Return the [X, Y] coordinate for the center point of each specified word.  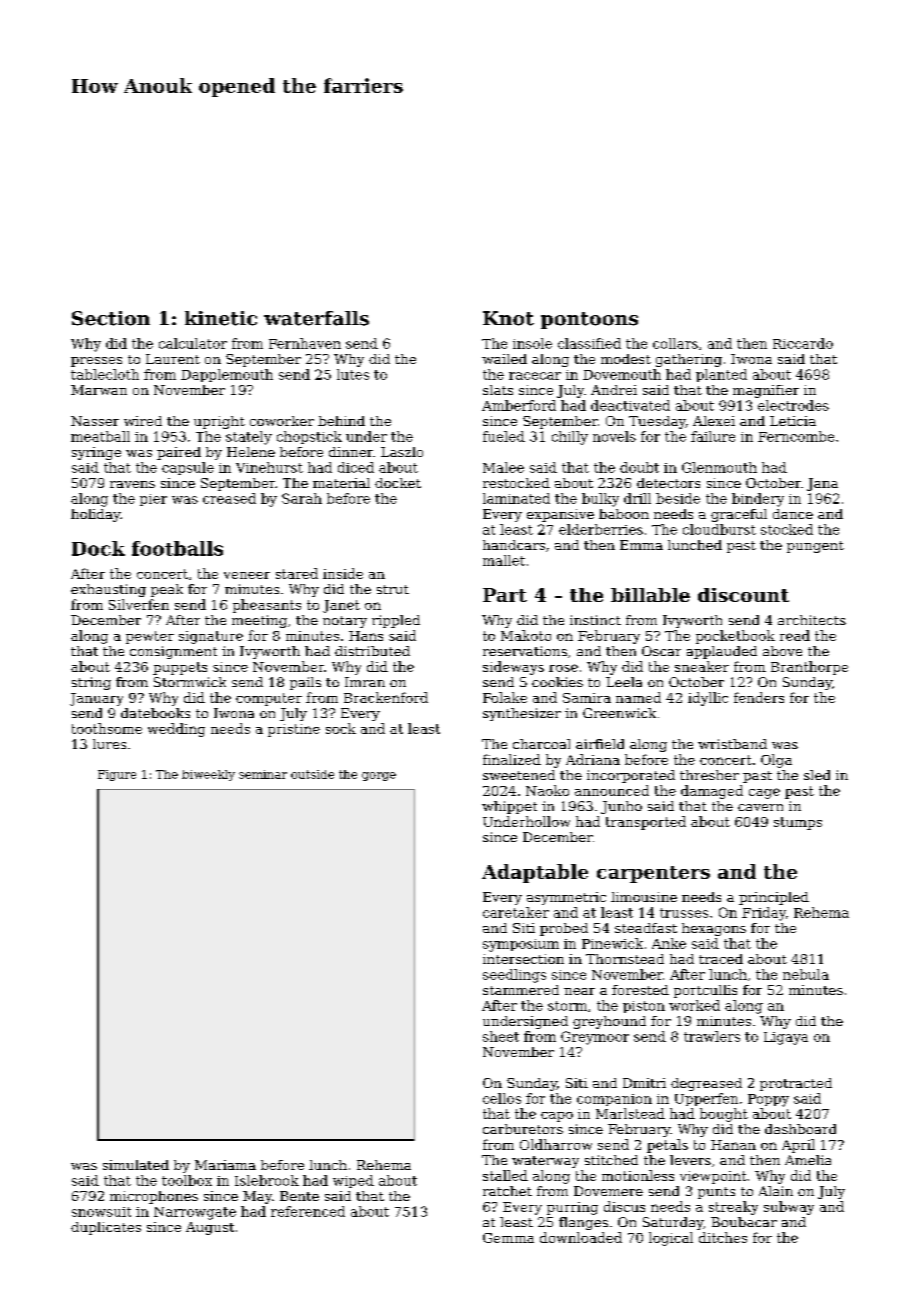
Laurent [173, 359]
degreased [706, 1084]
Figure [117, 775]
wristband [732, 744]
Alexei [714, 421]
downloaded [581, 1237]
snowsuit [101, 1212]
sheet [501, 1036]
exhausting [108, 590]
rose [563, 668]
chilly [570, 438]
